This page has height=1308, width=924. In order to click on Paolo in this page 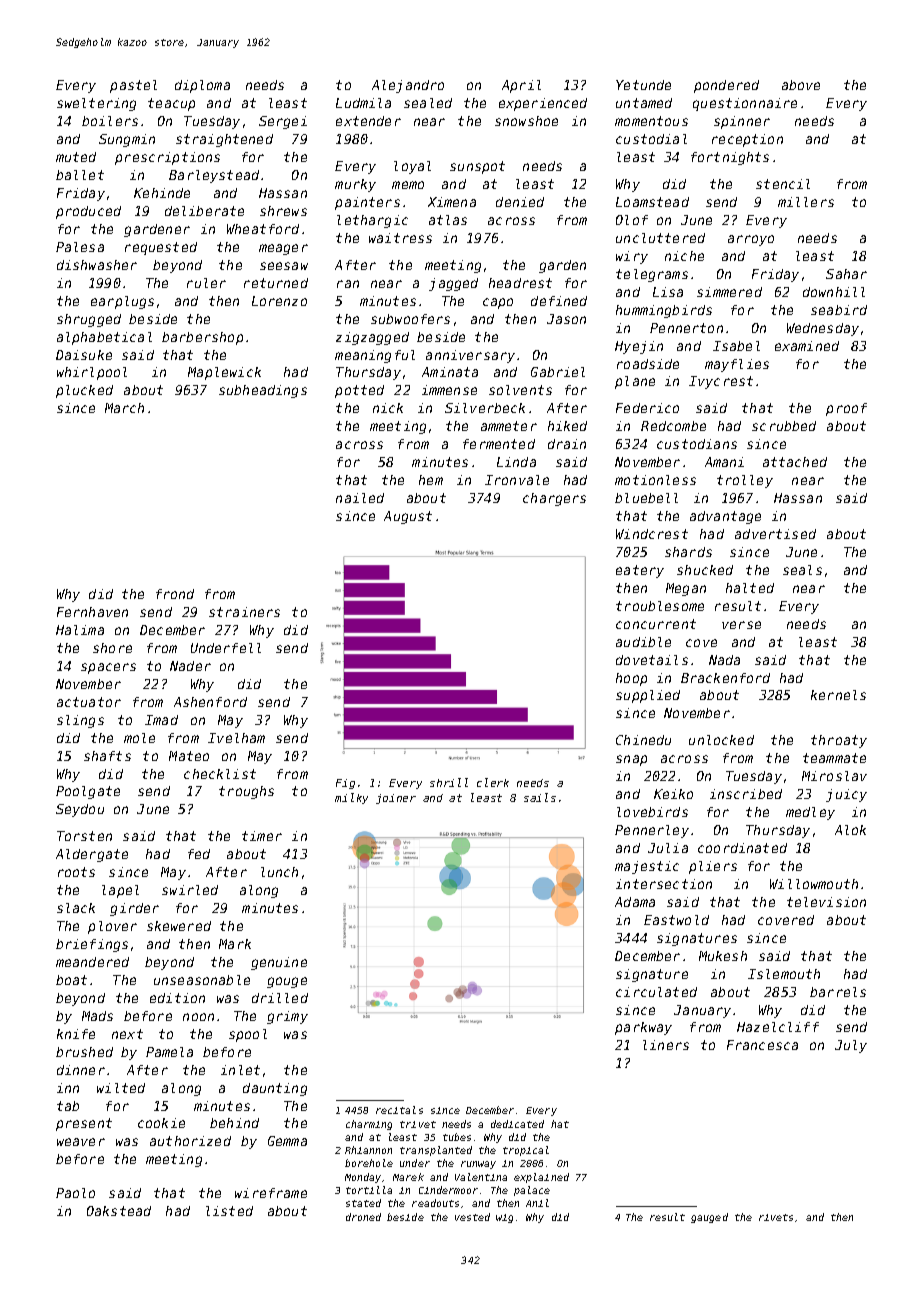, I will do `click(75, 1193)`.
